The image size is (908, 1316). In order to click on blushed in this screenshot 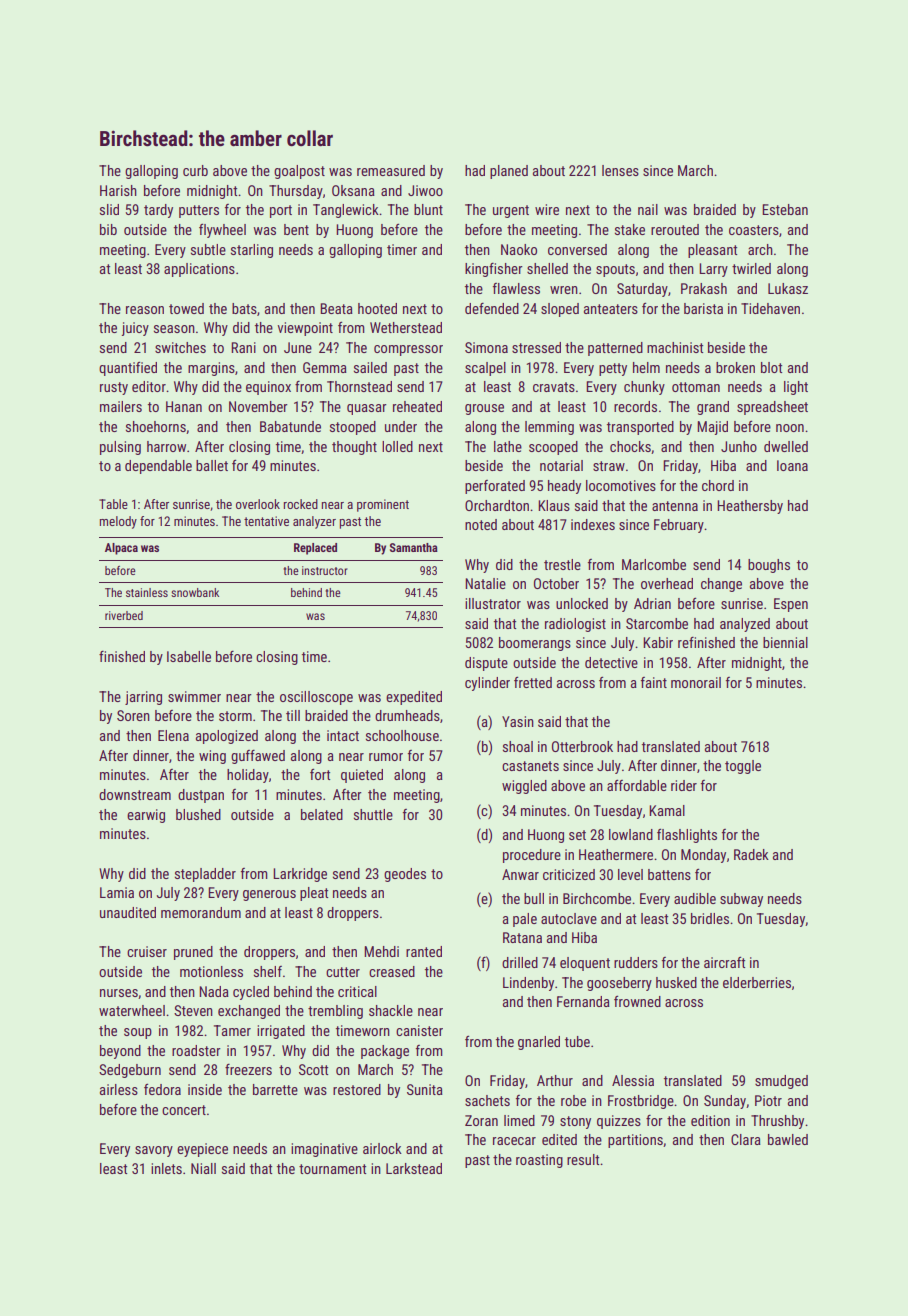, I will do `click(198, 814)`.
